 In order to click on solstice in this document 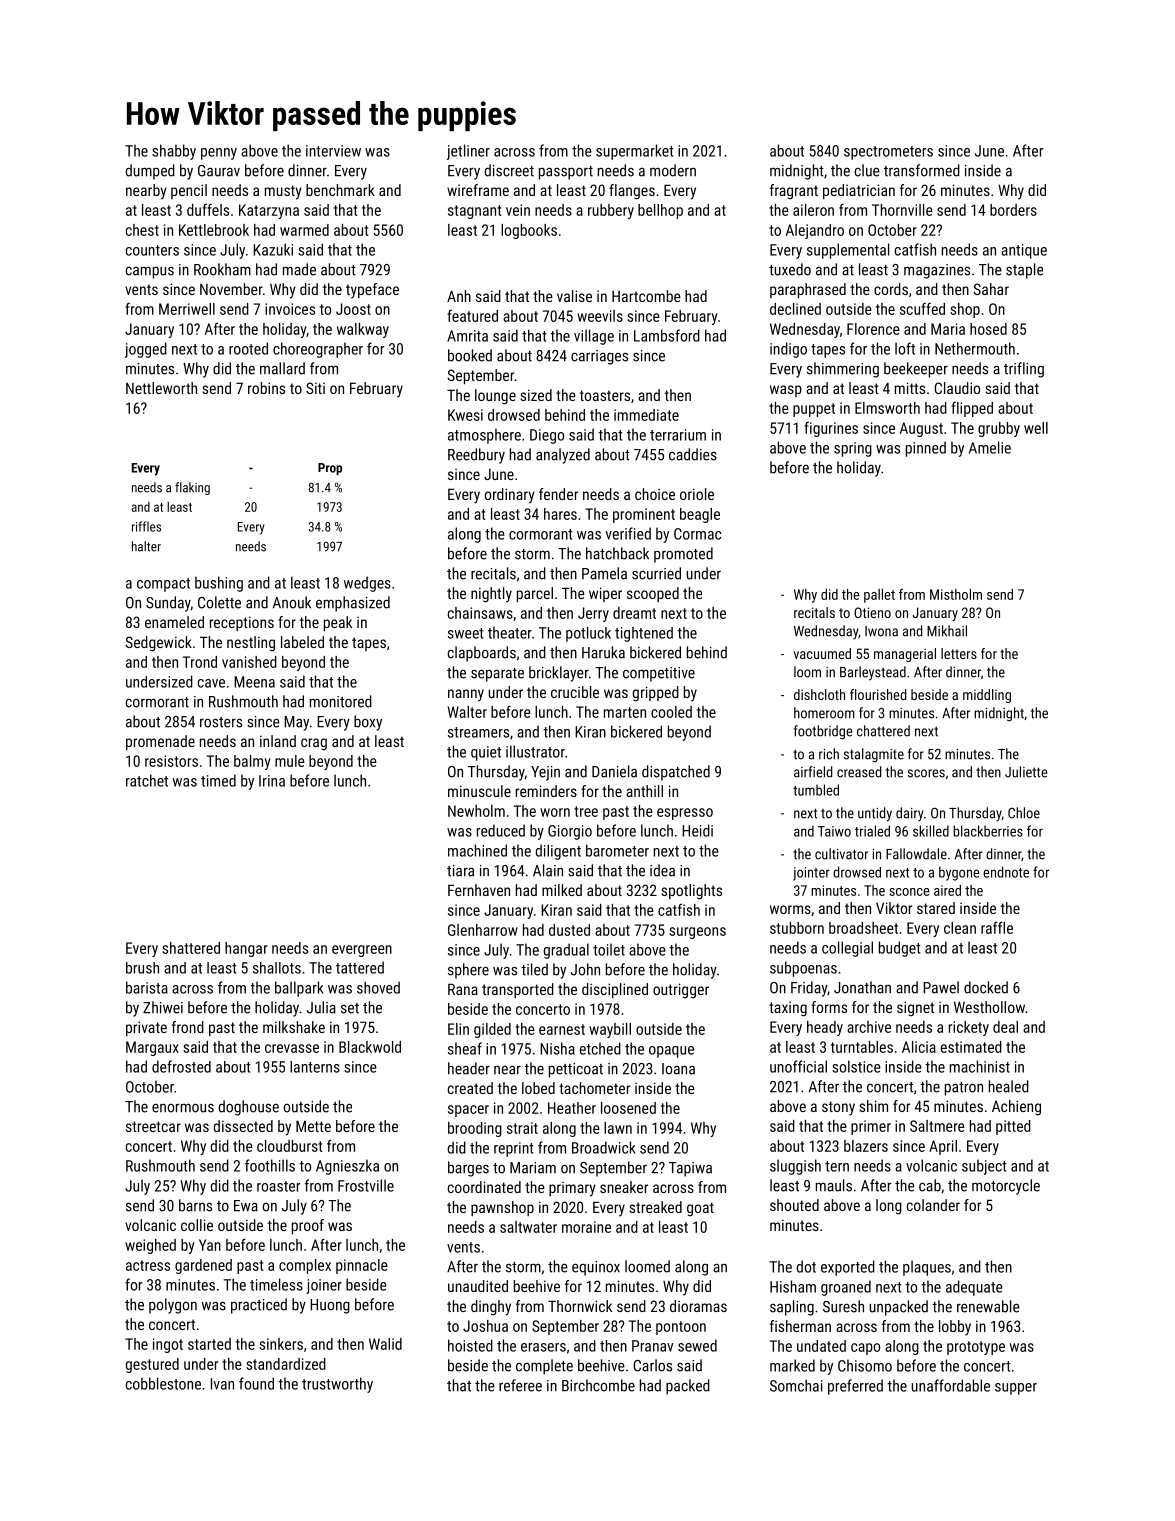, I will do `click(856, 1066)`.
